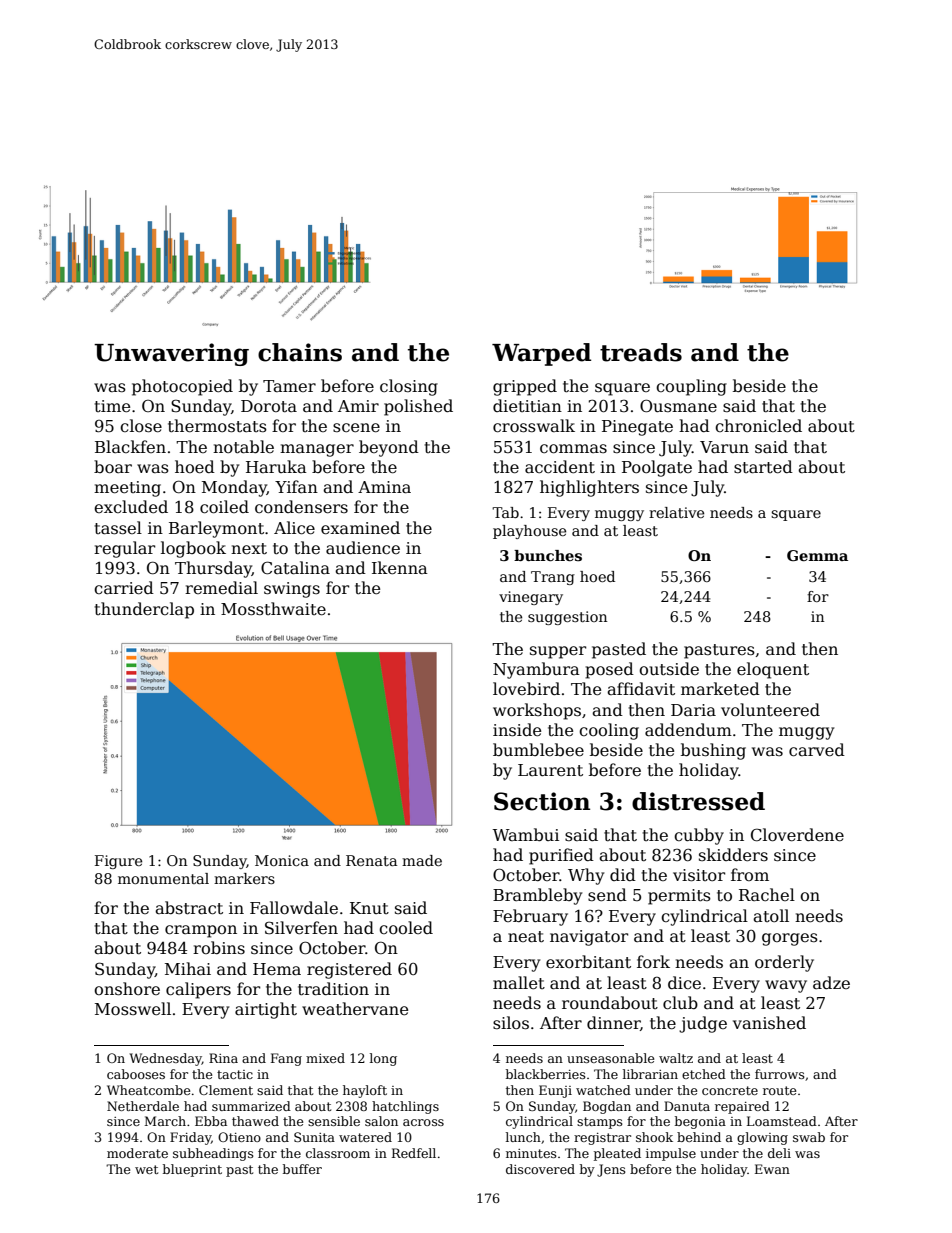  I want to click on vinegary, so click(531, 598).
